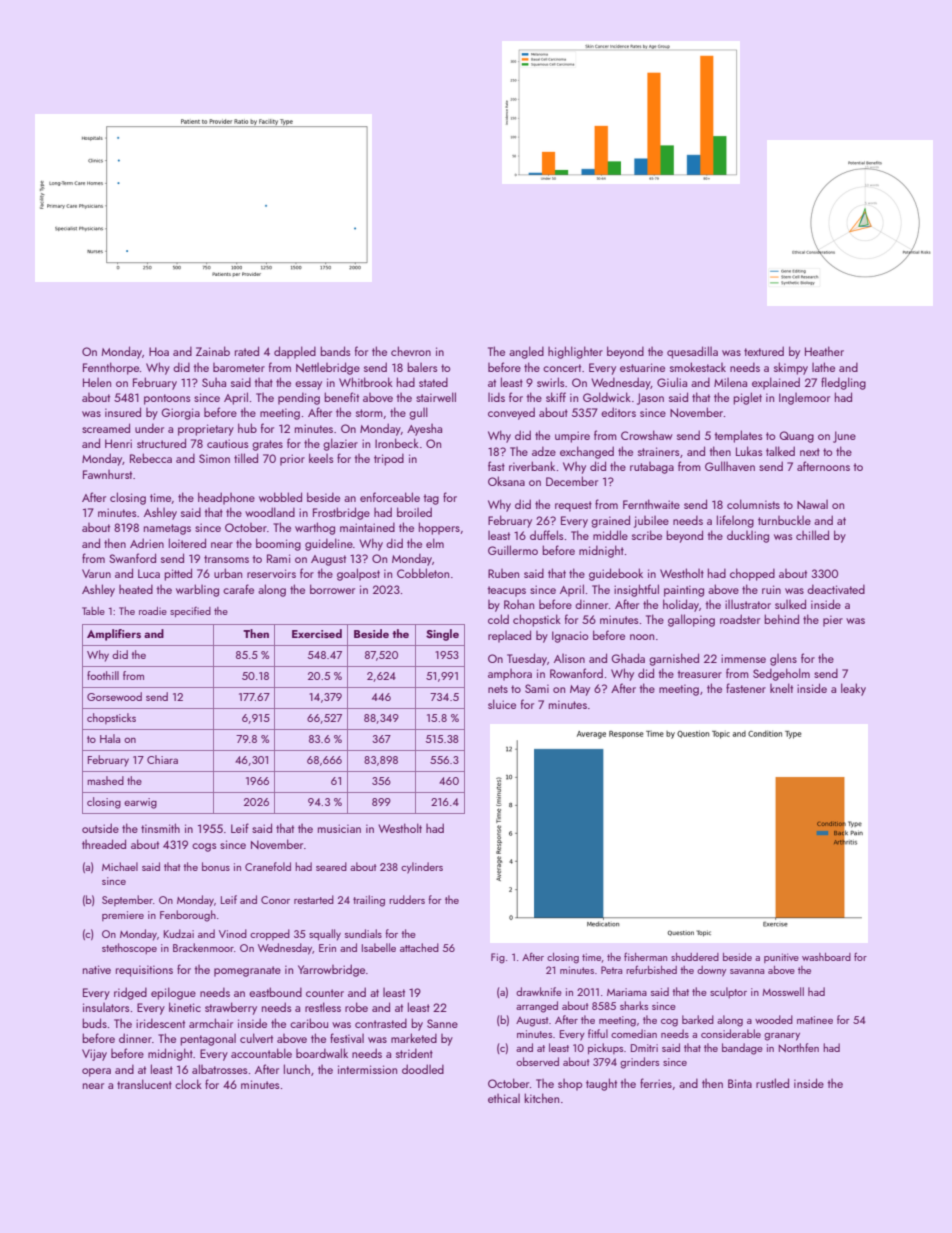  I want to click on heated, so click(136, 589).
